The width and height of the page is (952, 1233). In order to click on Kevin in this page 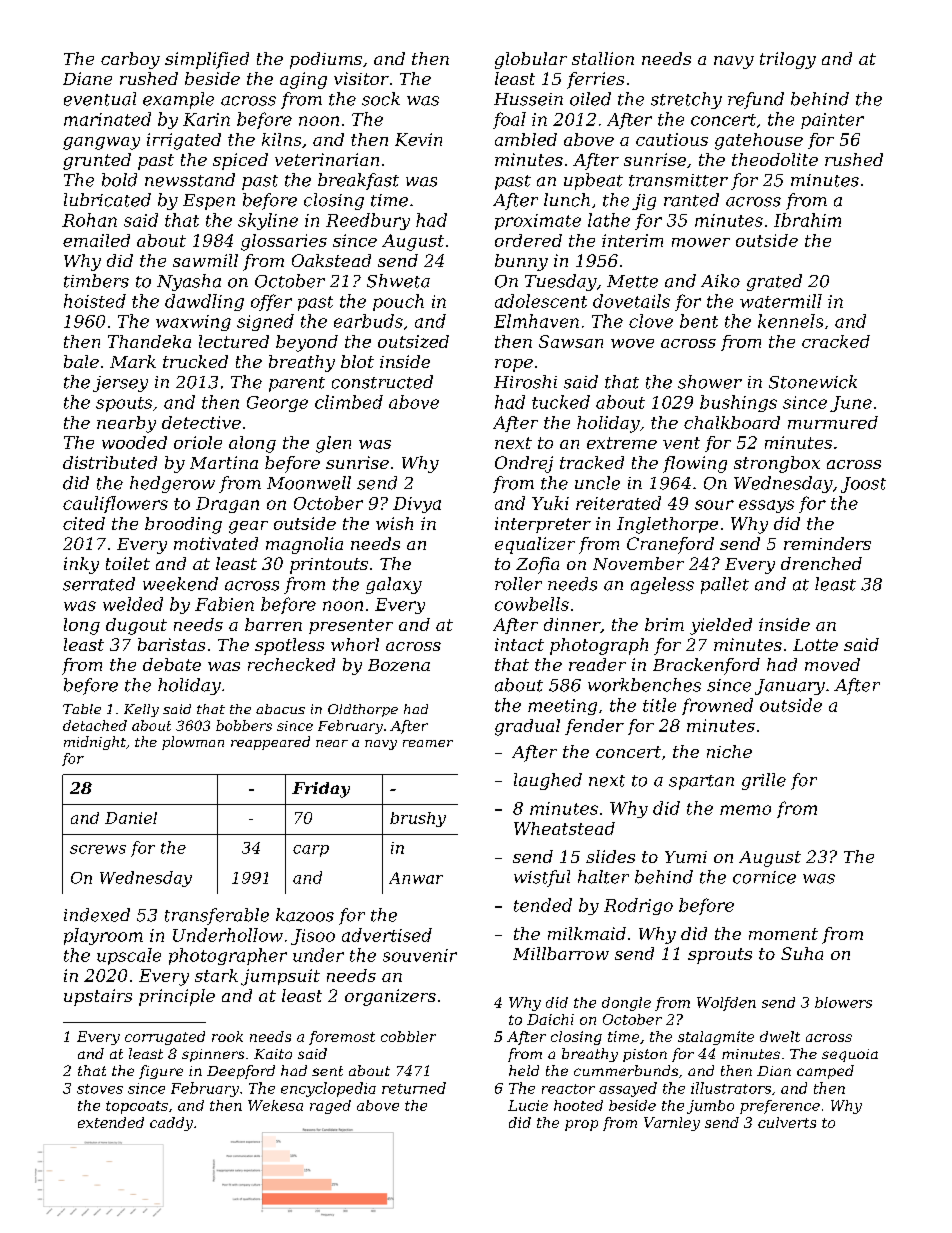, I will do `click(418, 139)`.
